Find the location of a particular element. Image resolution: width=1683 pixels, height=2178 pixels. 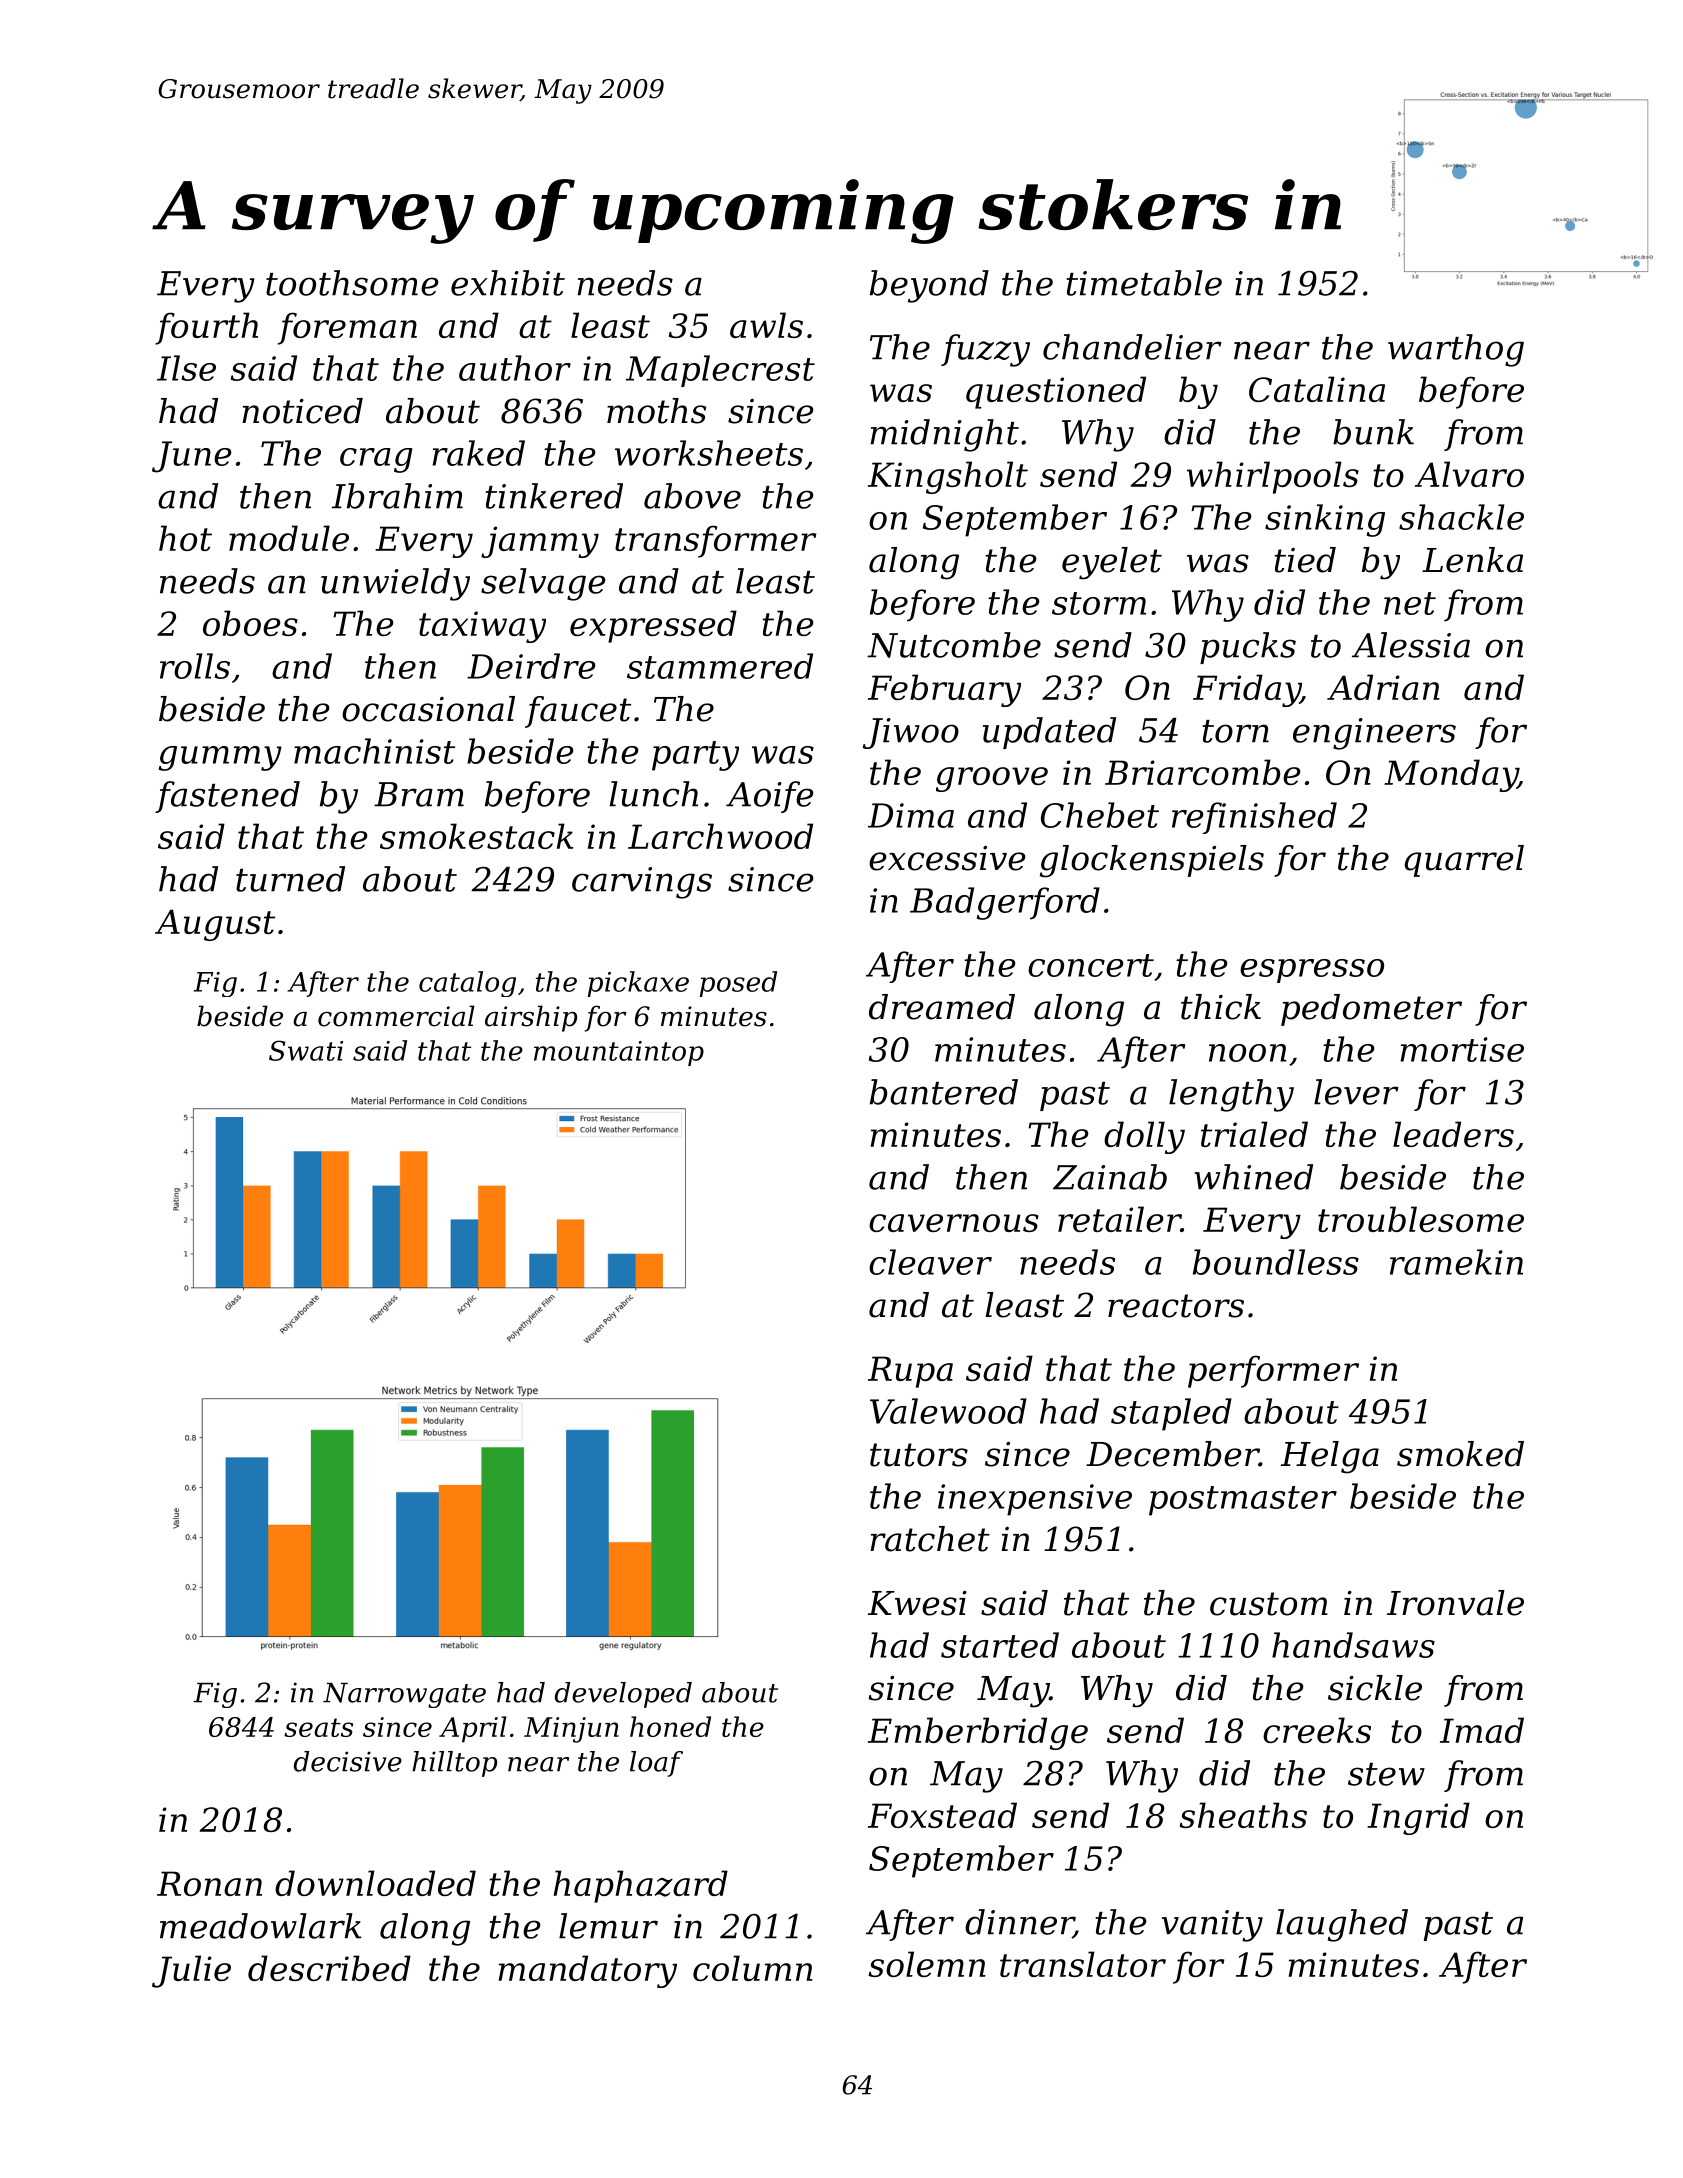

Maplecrest is located at coordinates (720, 371).
